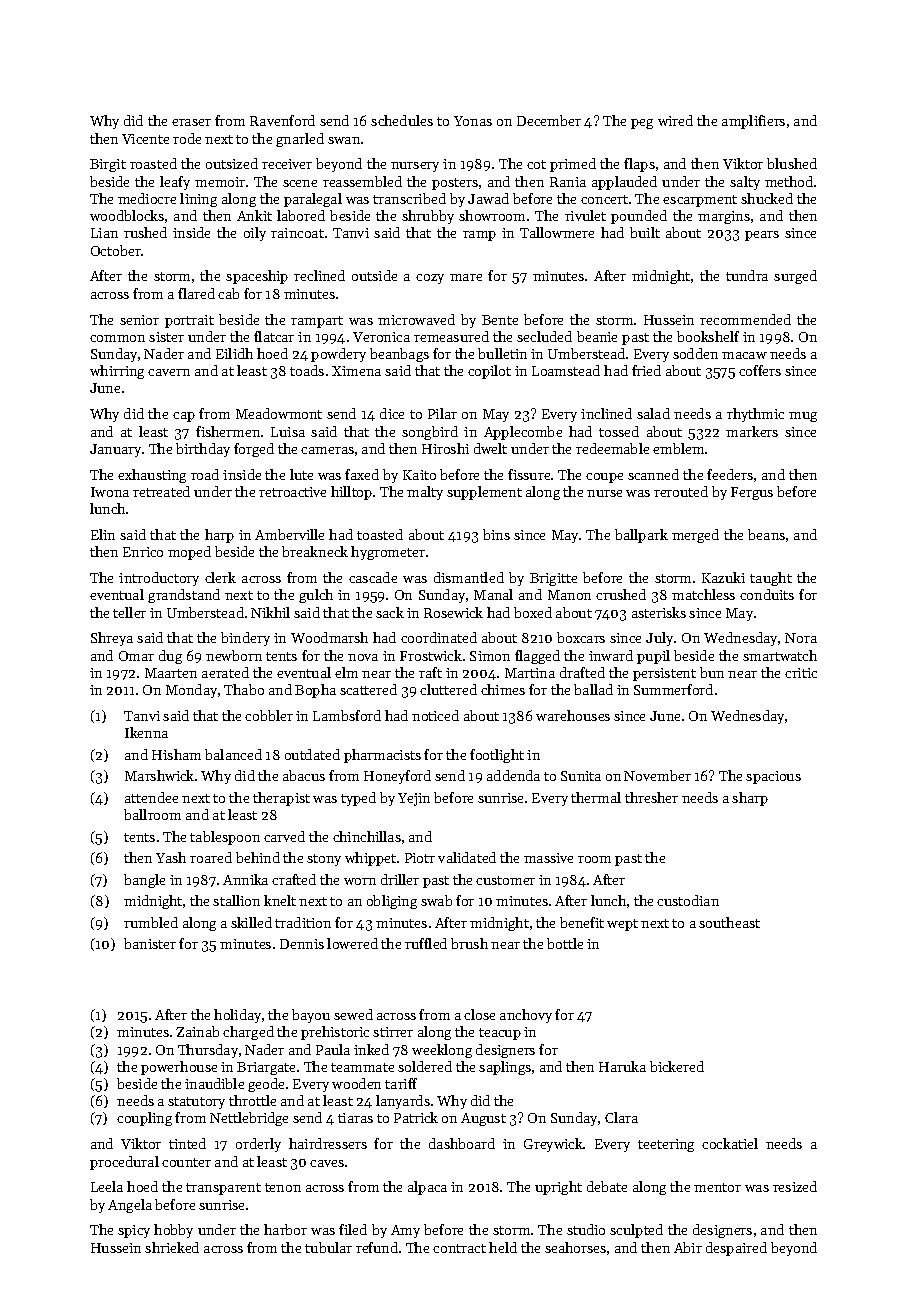 This page has width=908, height=1316. Describe the element at coordinates (249, 1119) in the page. I see `Nettlebridge` at that location.
